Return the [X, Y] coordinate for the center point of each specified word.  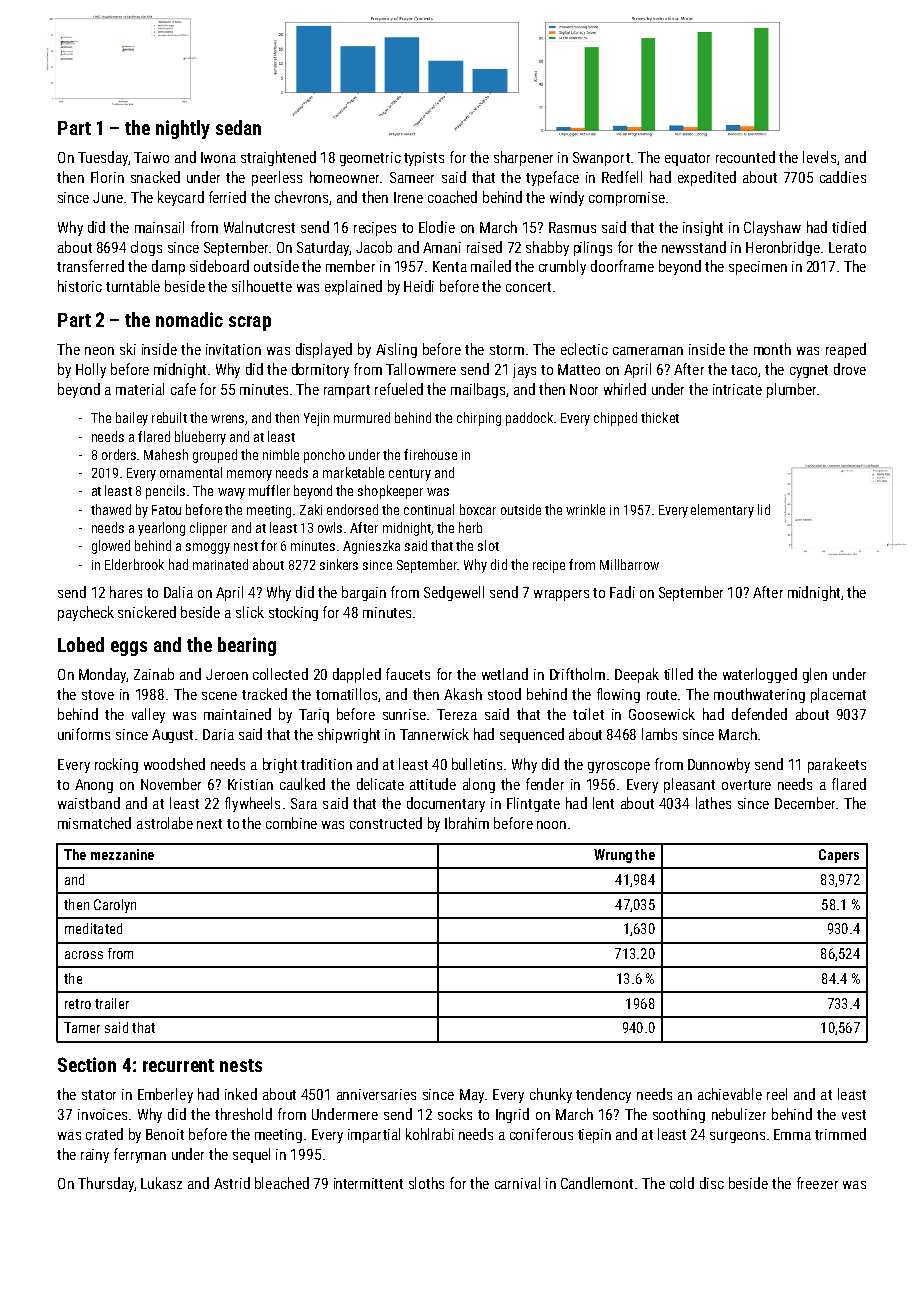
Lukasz [161, 1183]
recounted [745, 157]
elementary [722, 511]
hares [126, 592]
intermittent [368, 1183]
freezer [817, 1183]
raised [484, 247]
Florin [107, 177]
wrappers [561, 595]
